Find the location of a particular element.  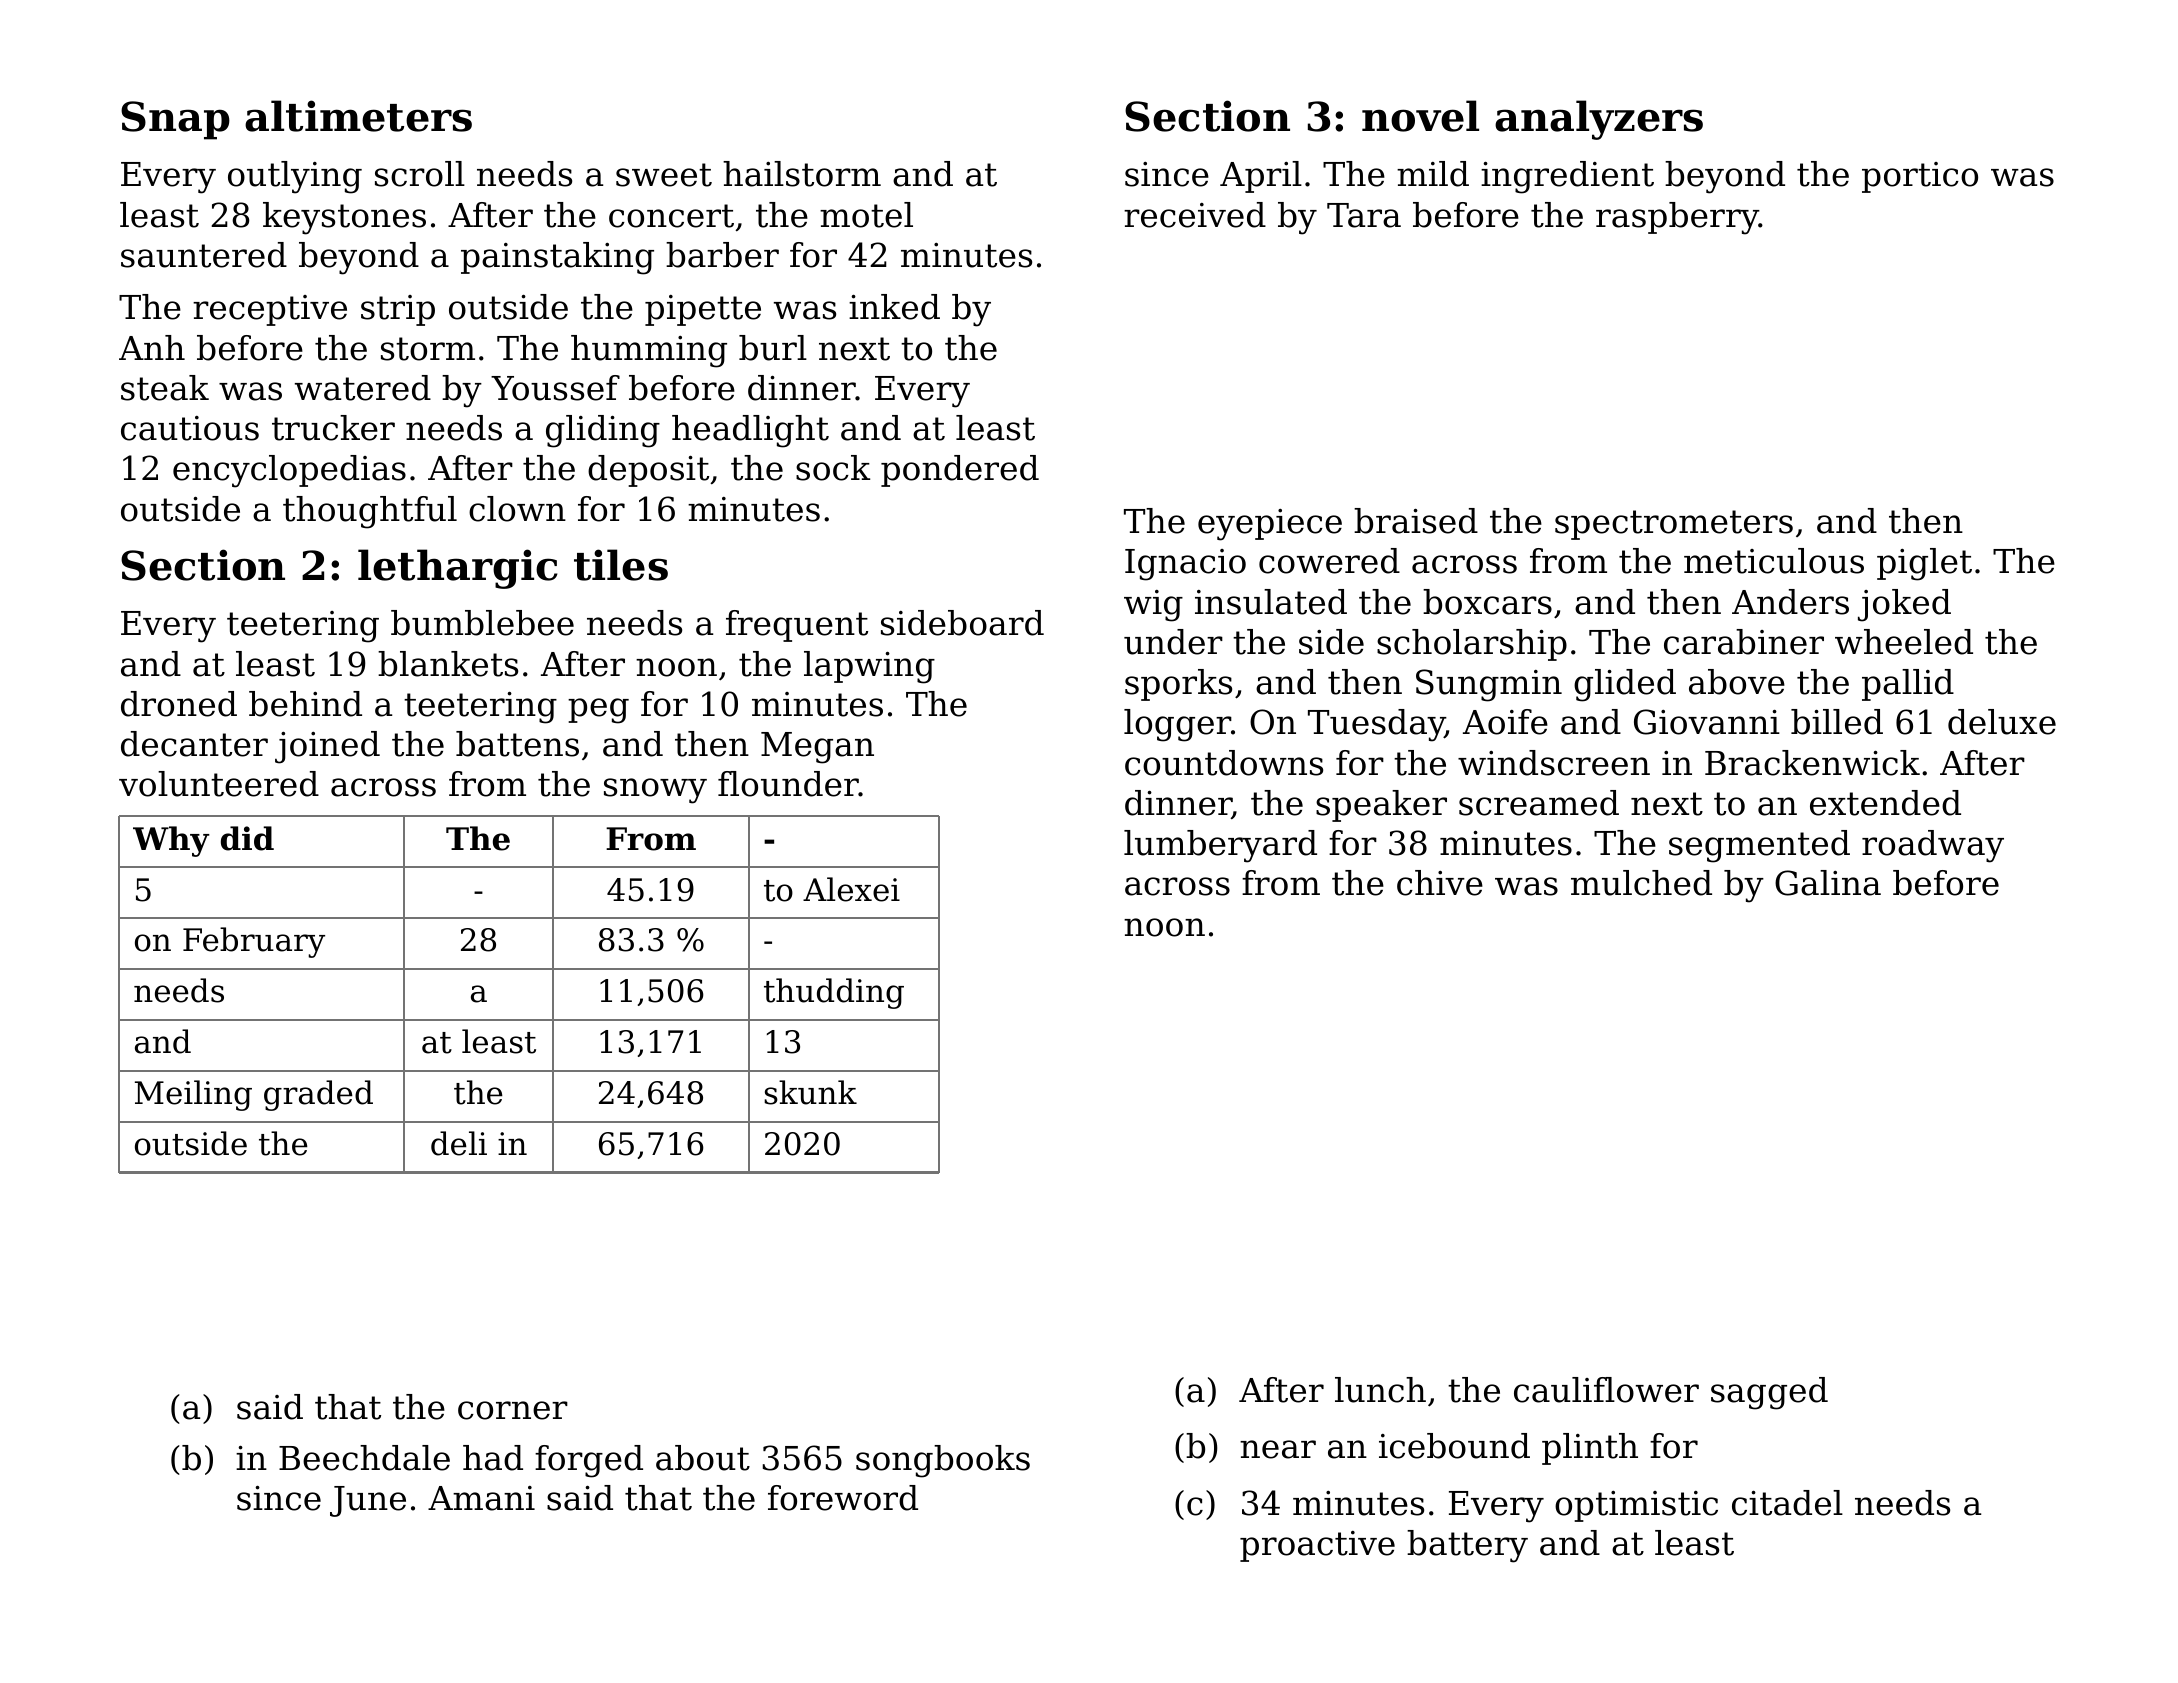

Meiling is located at coordinates (193, 1095).
